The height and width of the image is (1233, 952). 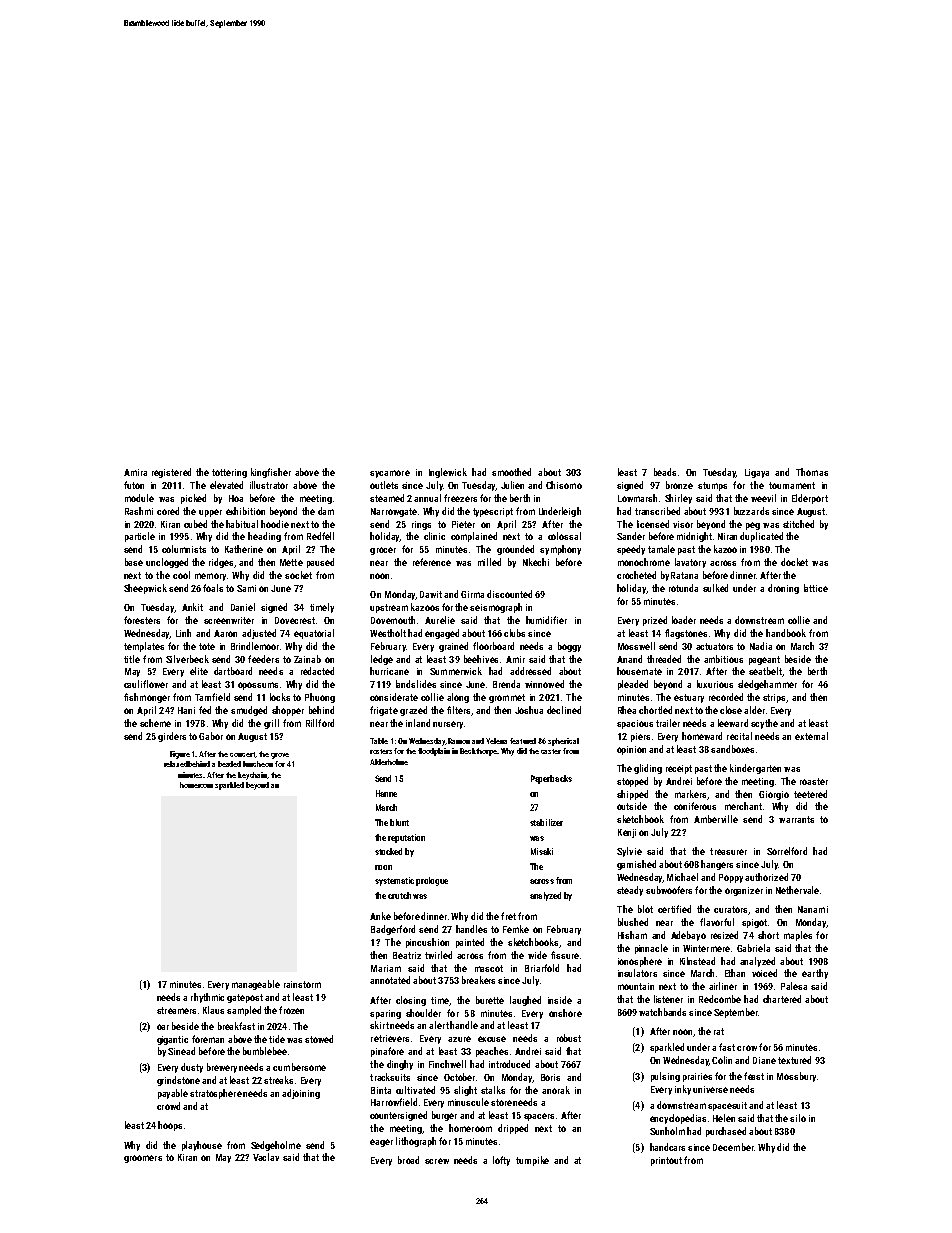 What do you see at coordinates (697, 1077) in the image?
I see `prairies` at bounding box center [697, 1077].
